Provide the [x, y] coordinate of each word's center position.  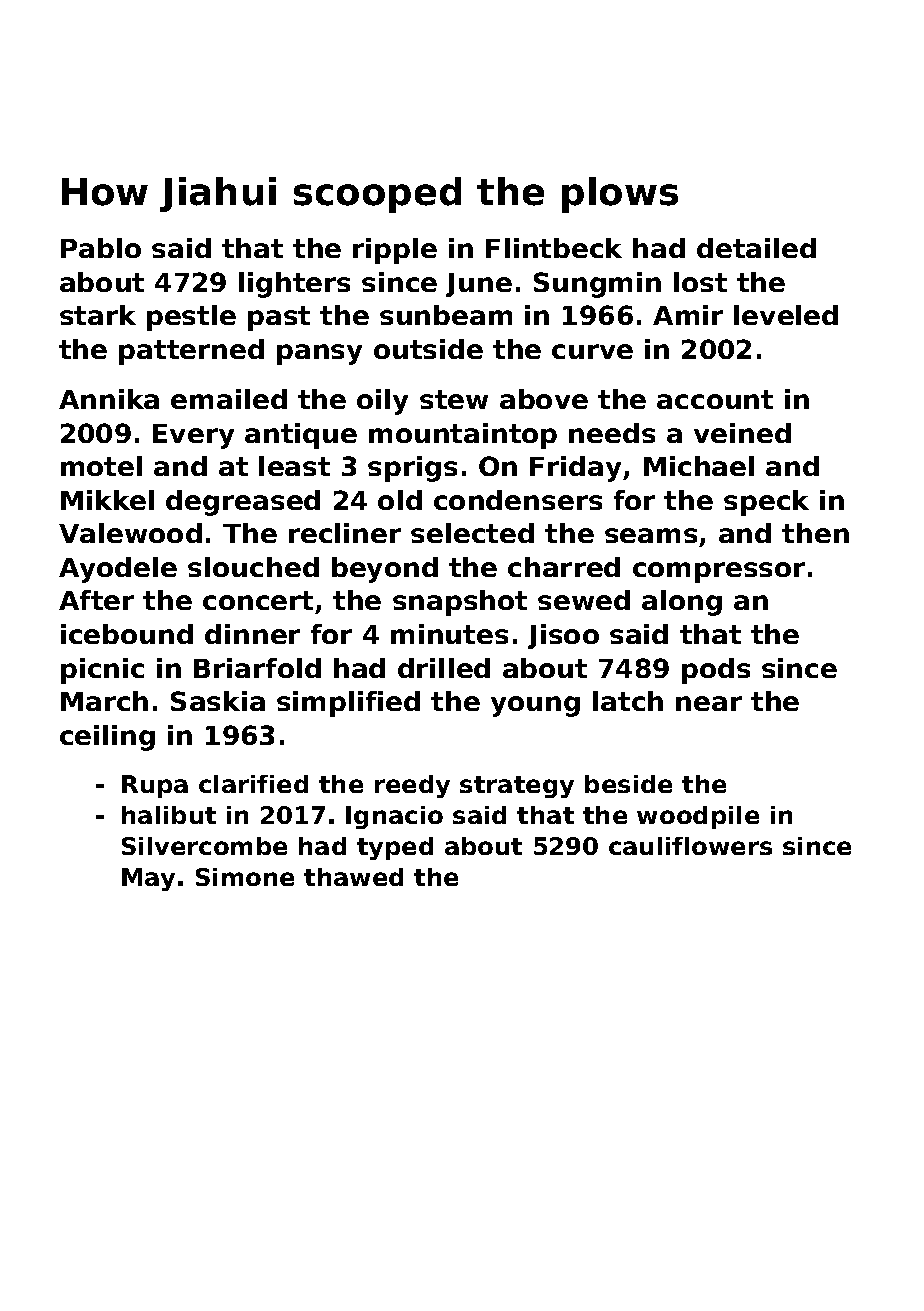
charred [564, 567]
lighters [294, 285]
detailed [756, 248]
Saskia [218, 701]
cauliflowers [690, 846]
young [535, 706]
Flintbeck [554, 248]
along [682, 603]
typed [395, 848]
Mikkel [107, 500]
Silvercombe [204, 846]
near [709, 703]
